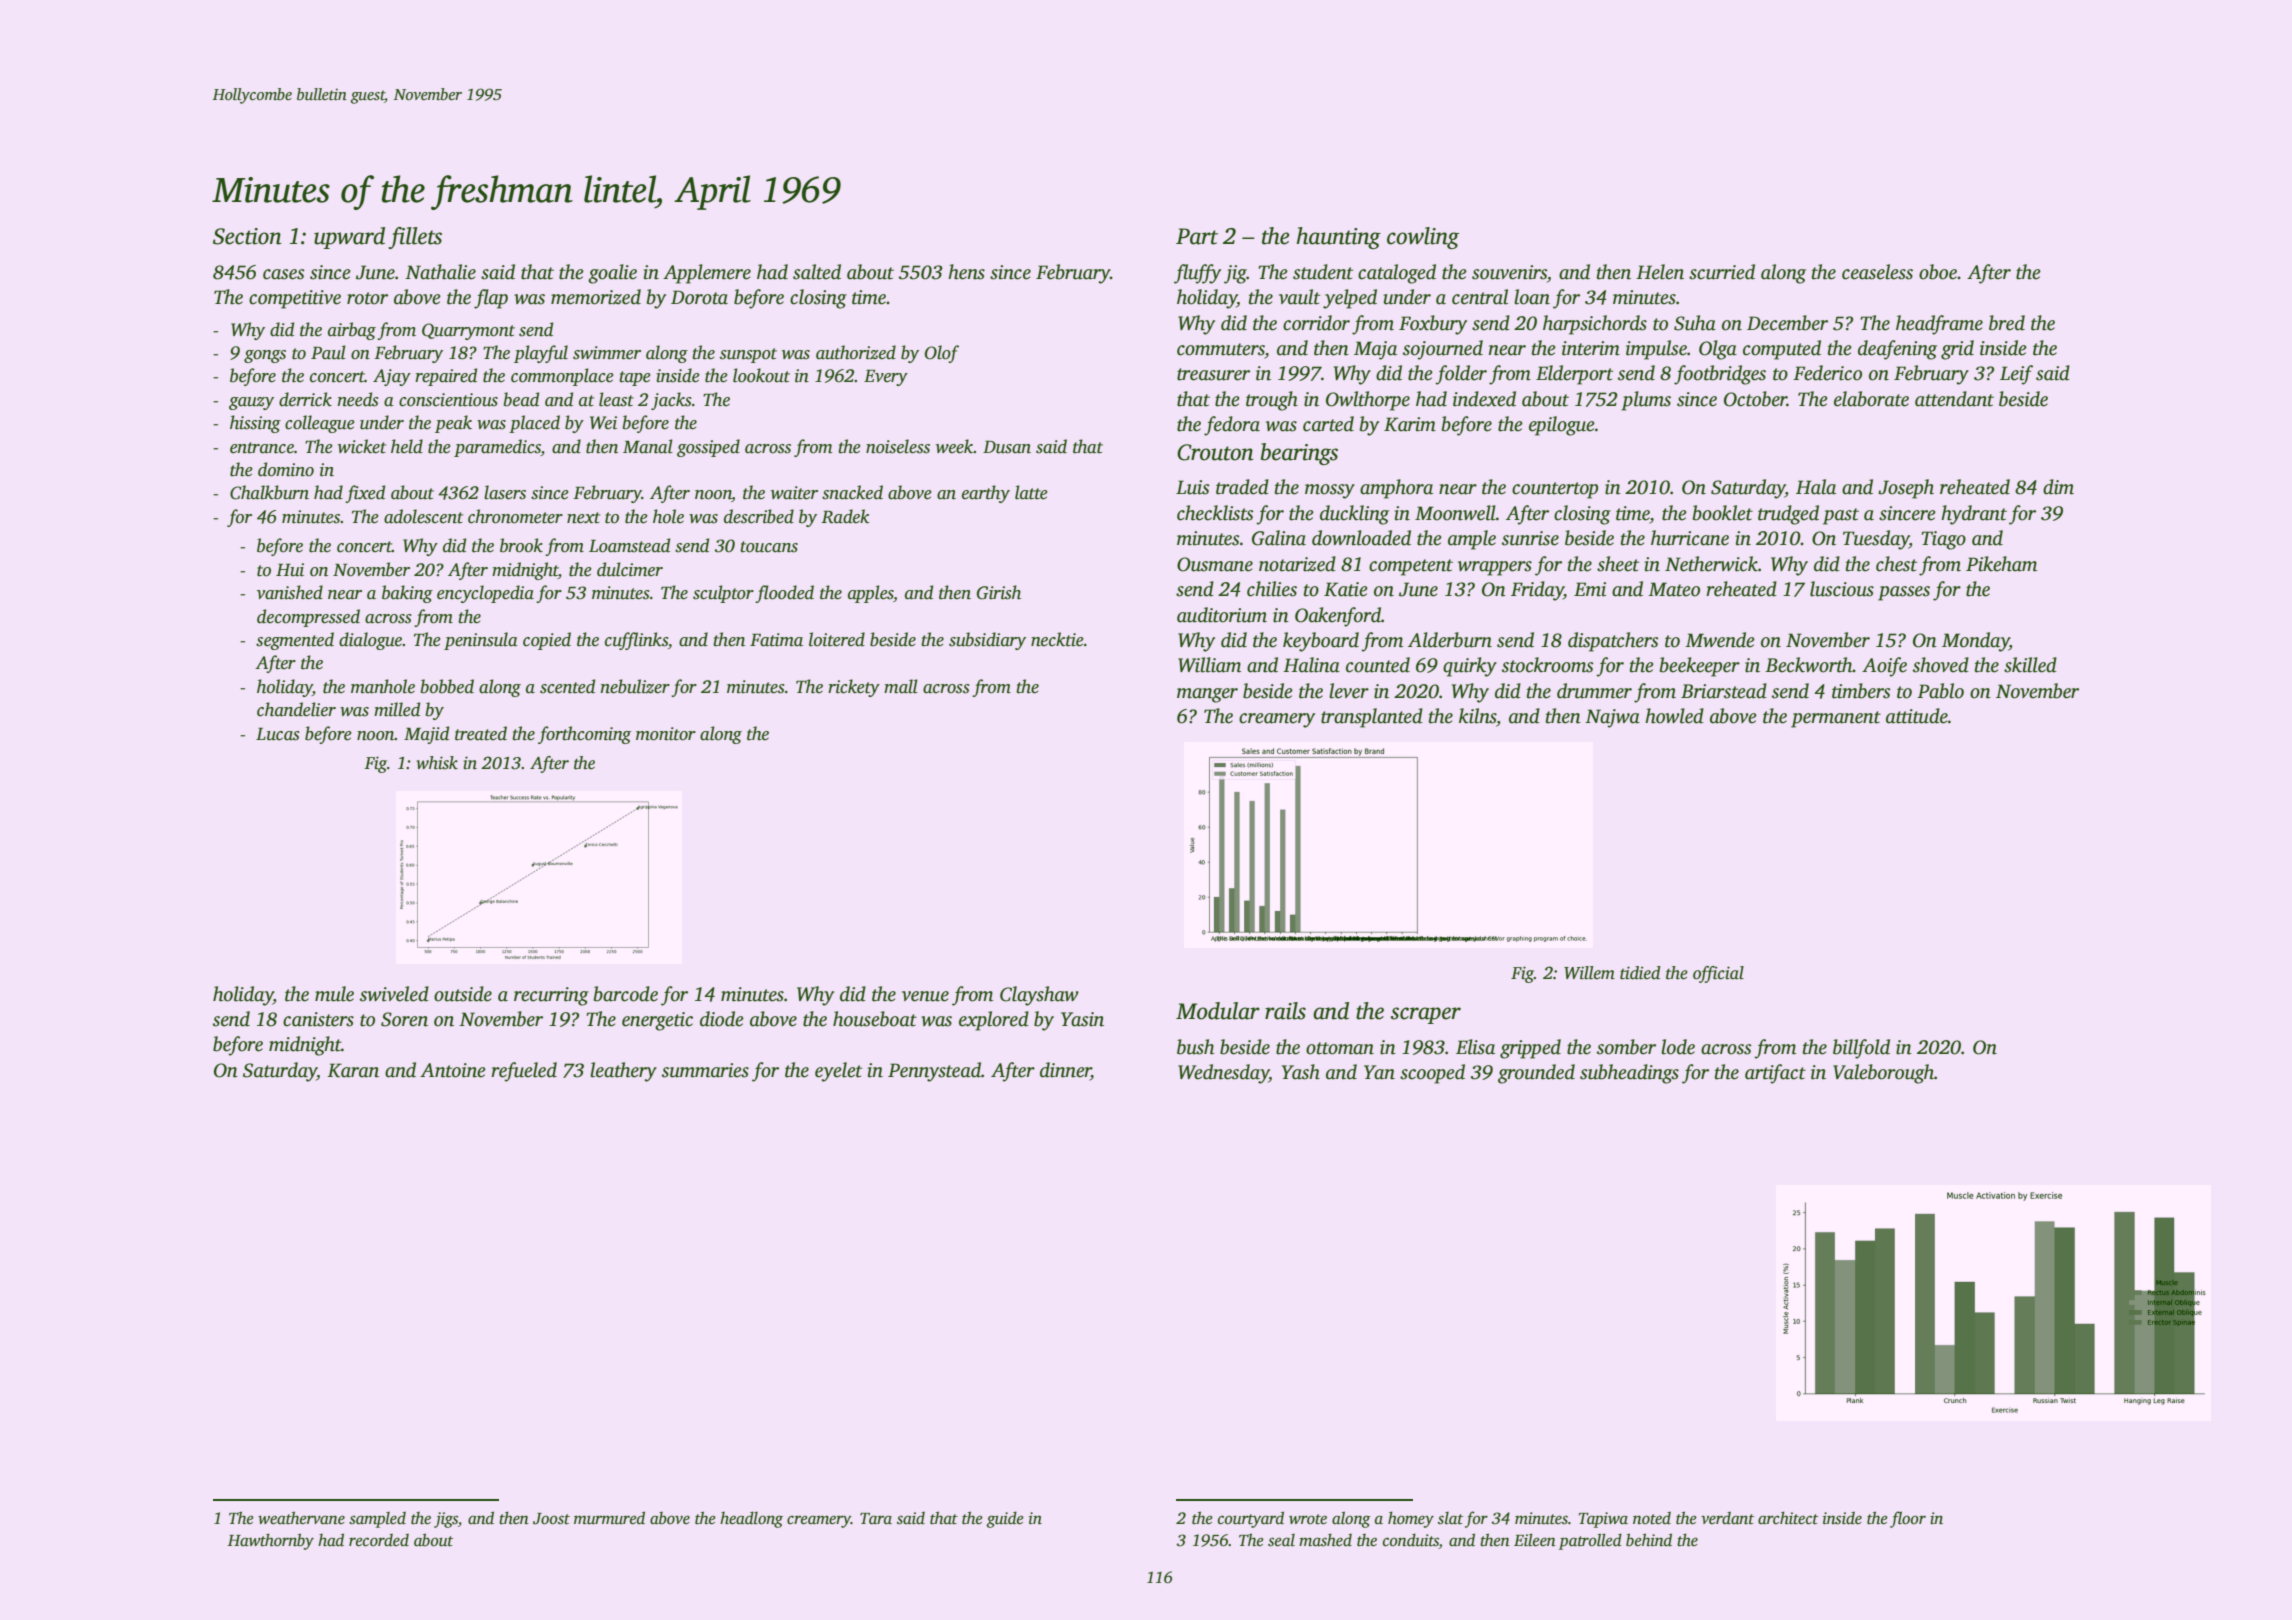 The width and height of the screenshot is (2292, 1620). Describe the element at coordinates (901, 686) in the screenshot. I see `mall` at that location.
